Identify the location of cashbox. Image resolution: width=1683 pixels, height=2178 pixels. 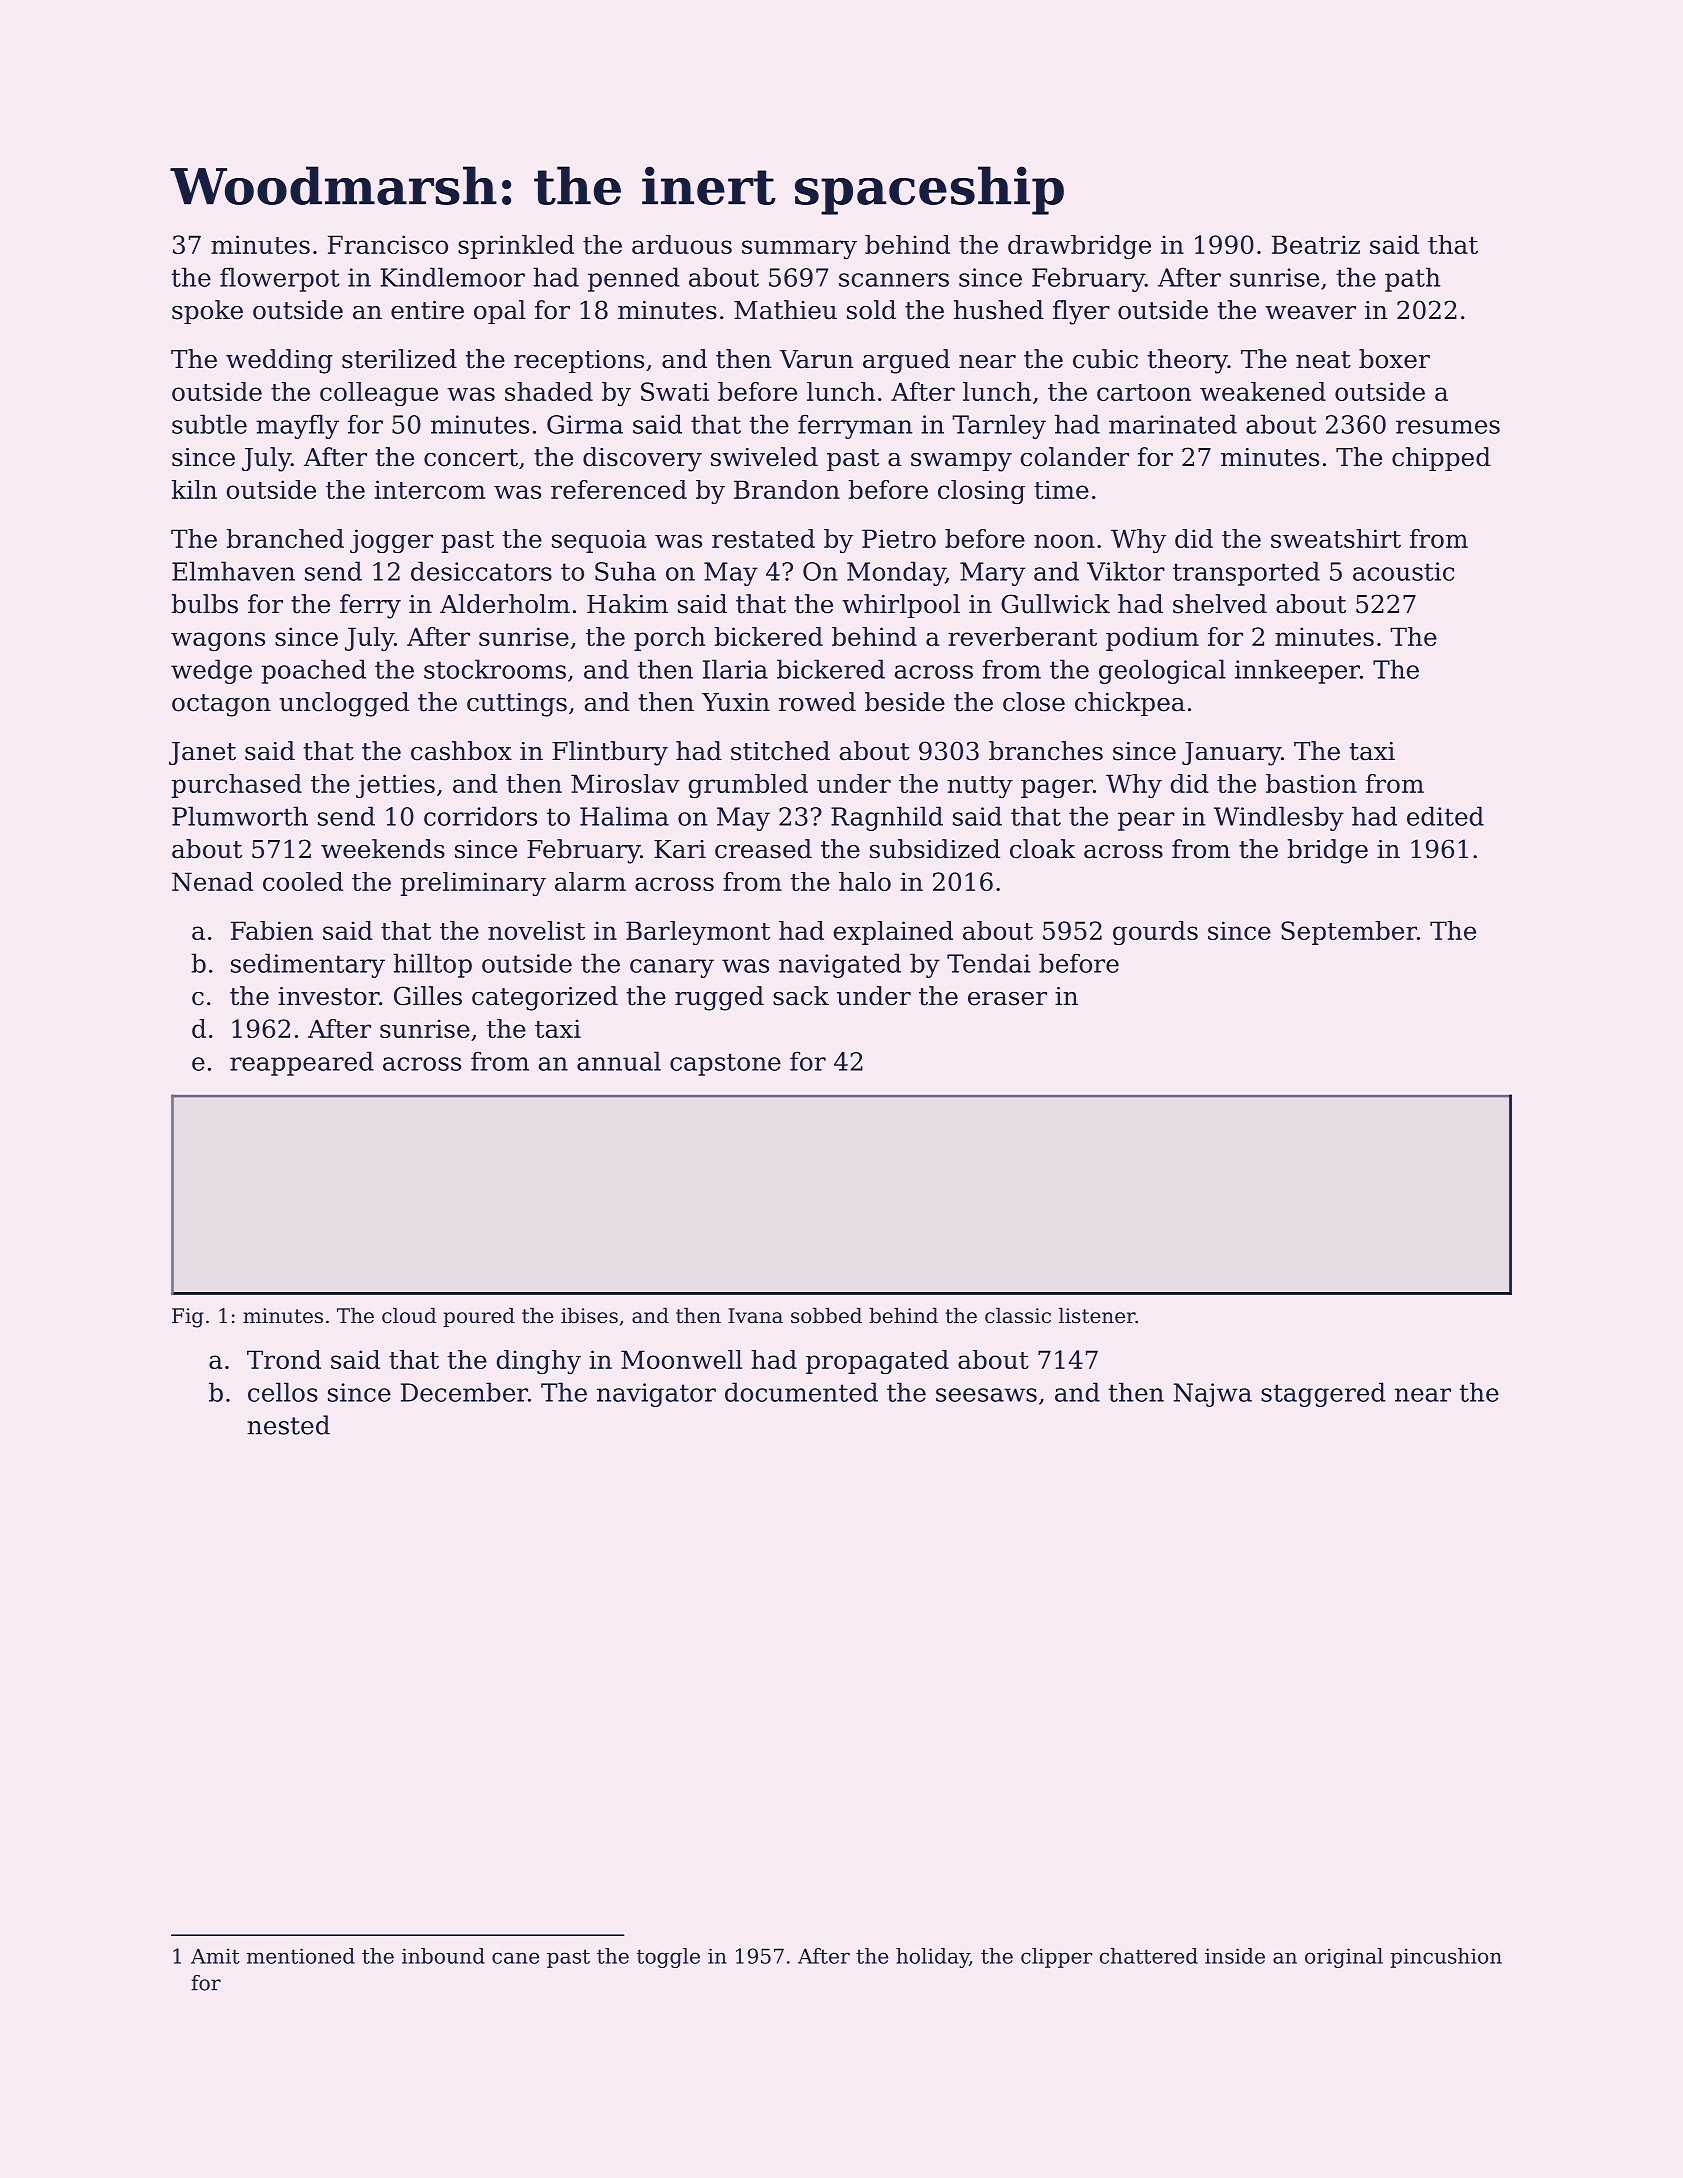
(461, 751).
